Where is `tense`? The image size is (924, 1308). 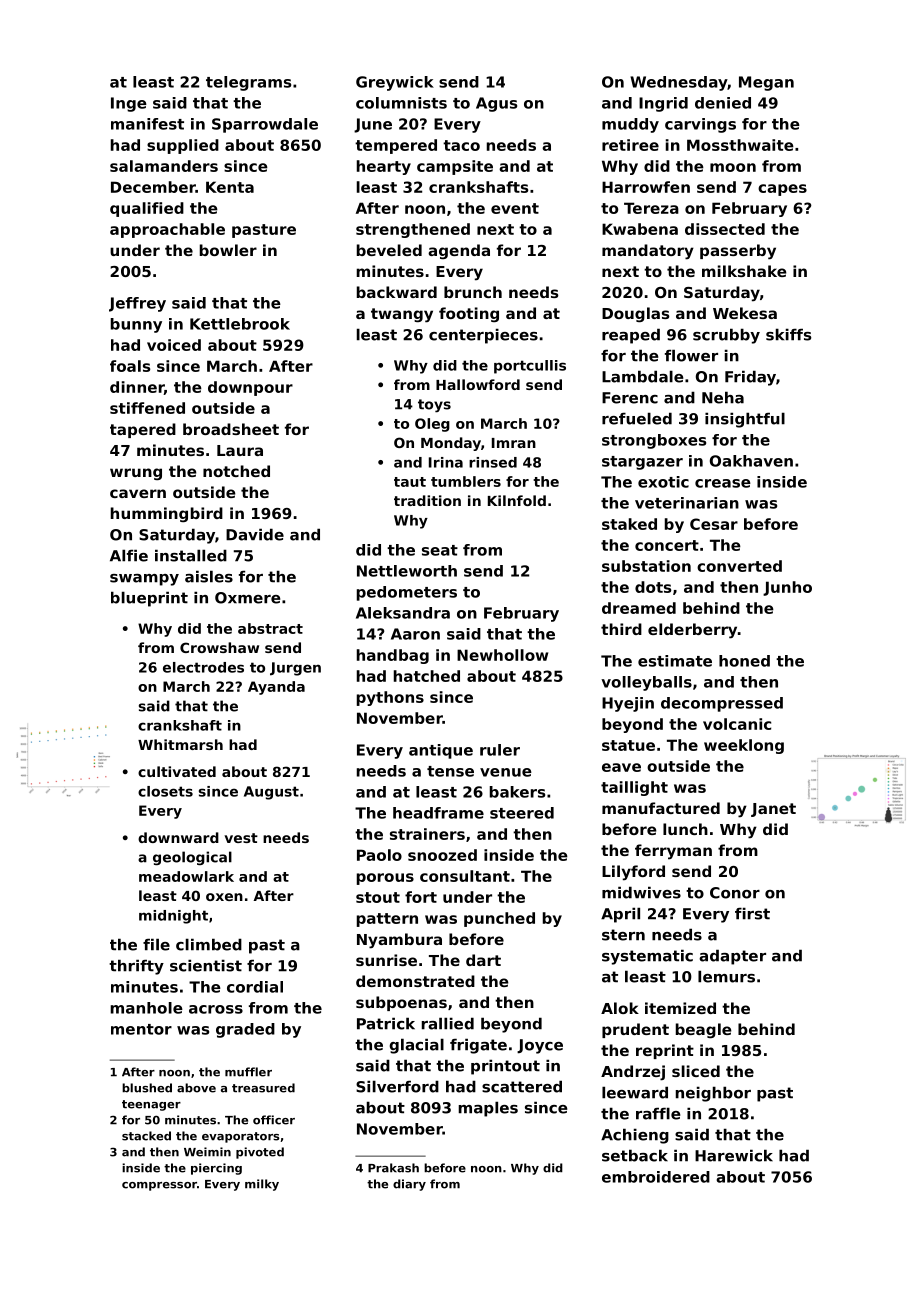
tense is located at coordinates (450, 771).
